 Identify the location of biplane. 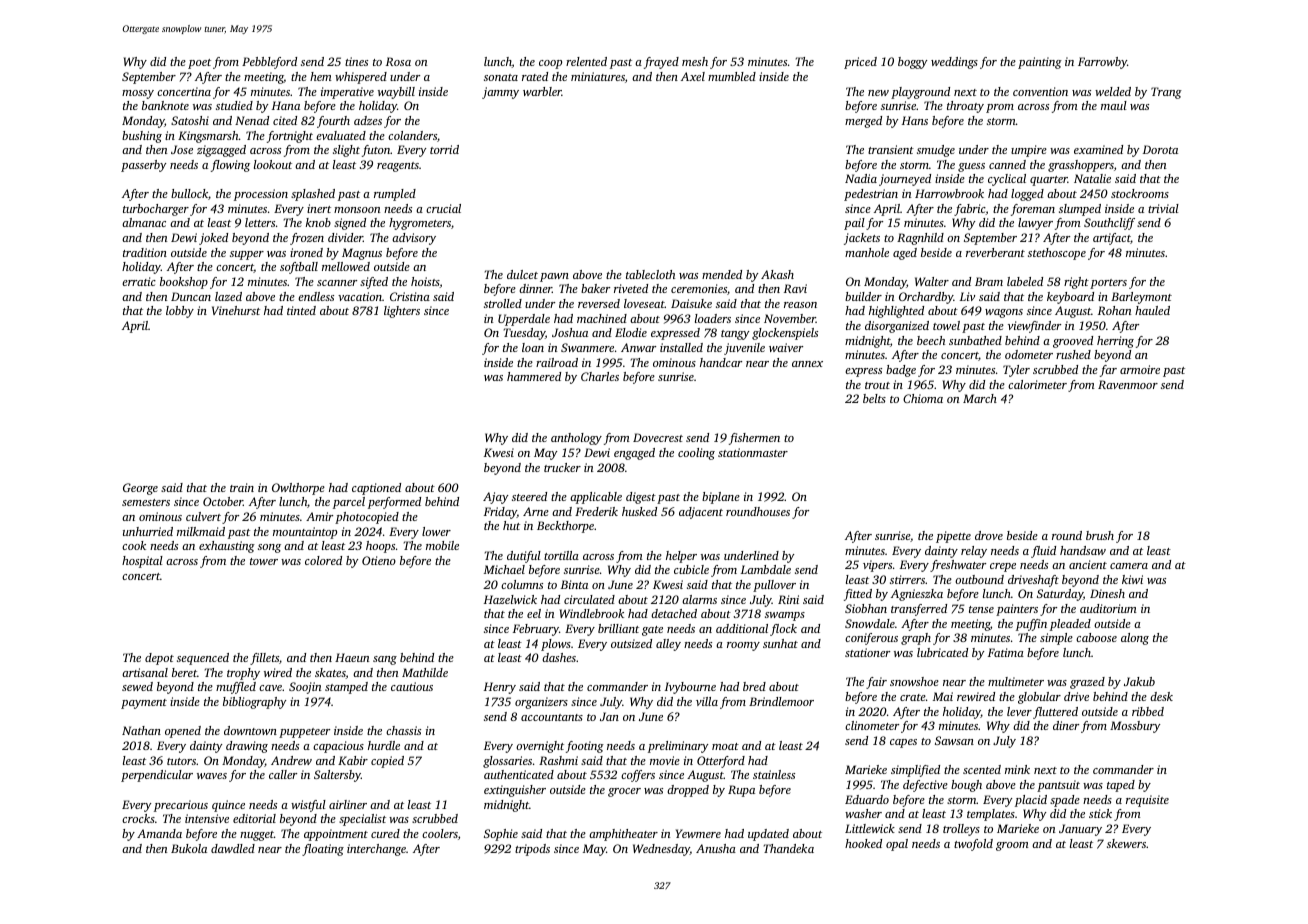
(721, 498).
